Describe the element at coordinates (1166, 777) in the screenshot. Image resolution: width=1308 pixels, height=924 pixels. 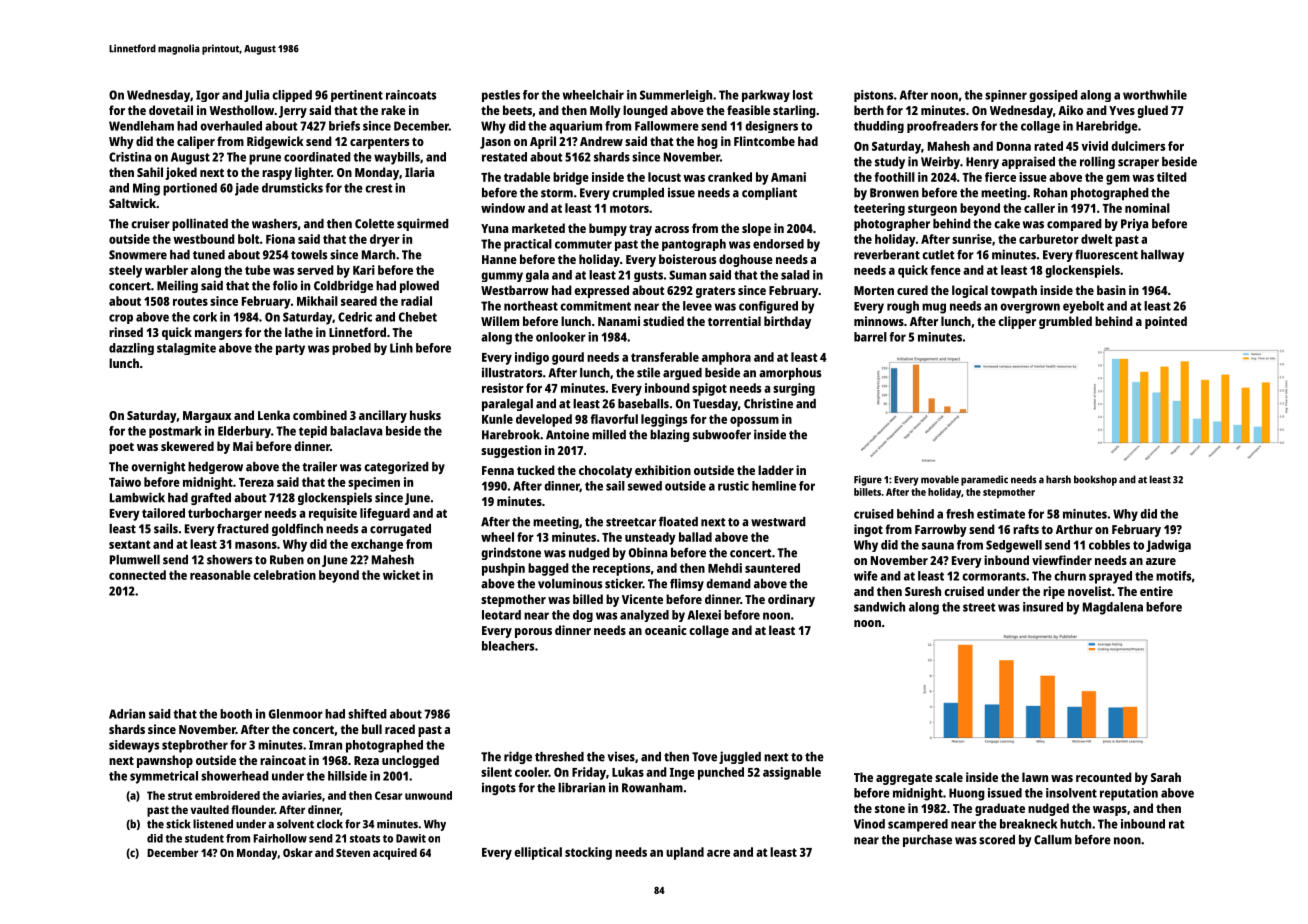
I see `Sarah` at that location.
